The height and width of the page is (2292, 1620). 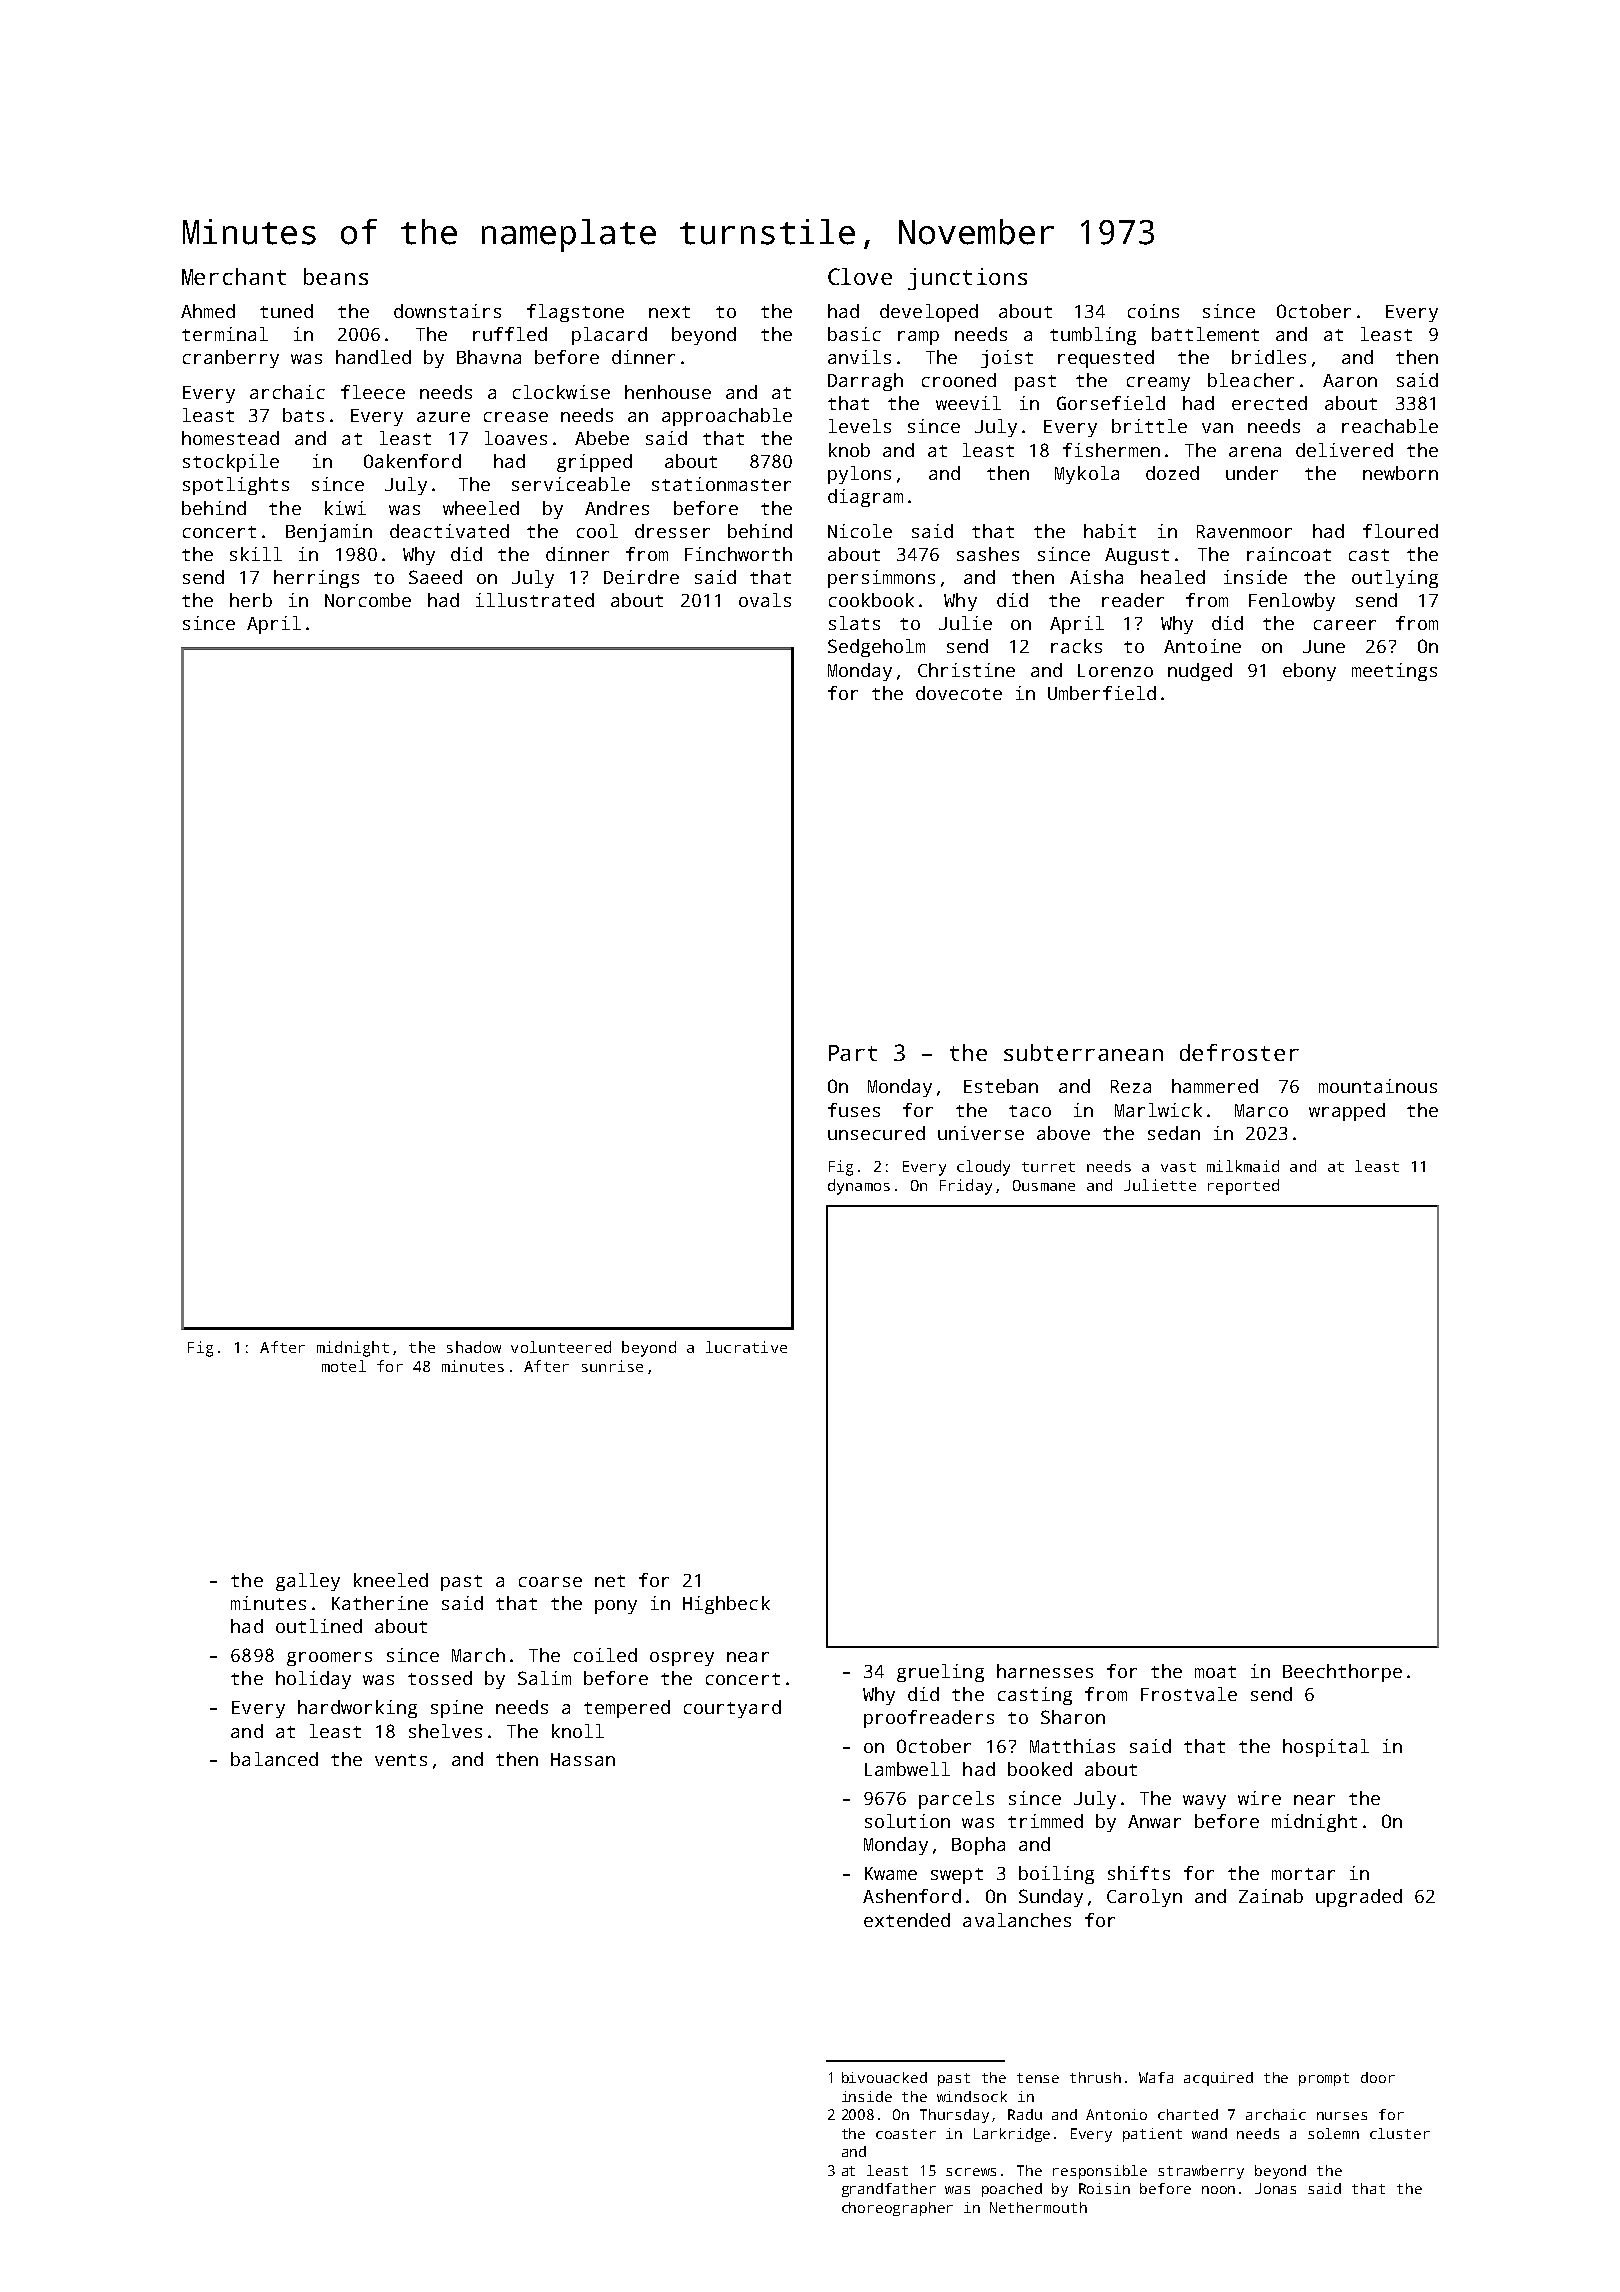 What do you see at coordinates (412, 461) in the page?
I see `Oakenford` at bounding box center [412, 461].
